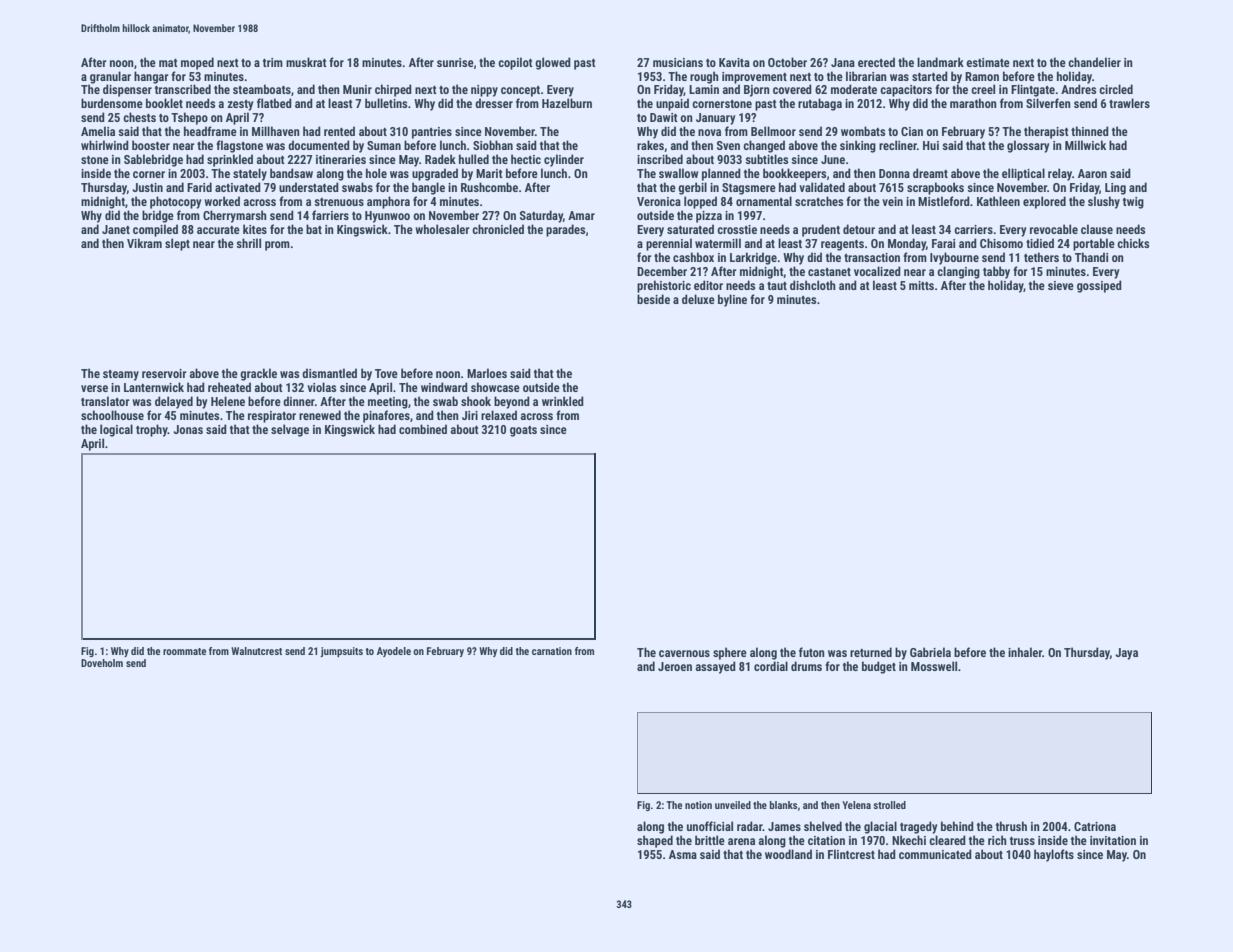 This screenshot has height=952, width=1233. I want to click on roommate, so click(184, 651).
